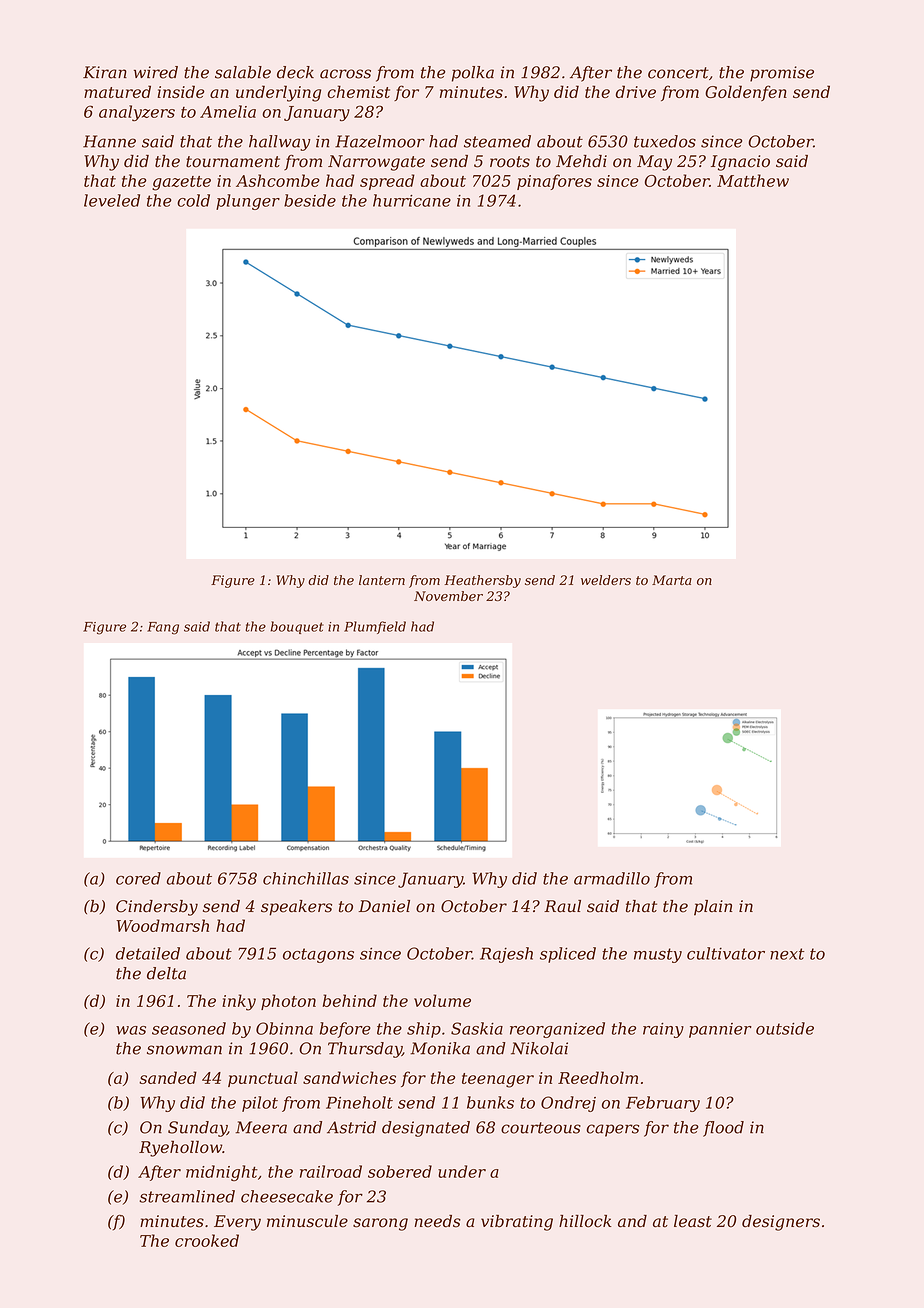  I want to click on lantern, so click(382, 580).
